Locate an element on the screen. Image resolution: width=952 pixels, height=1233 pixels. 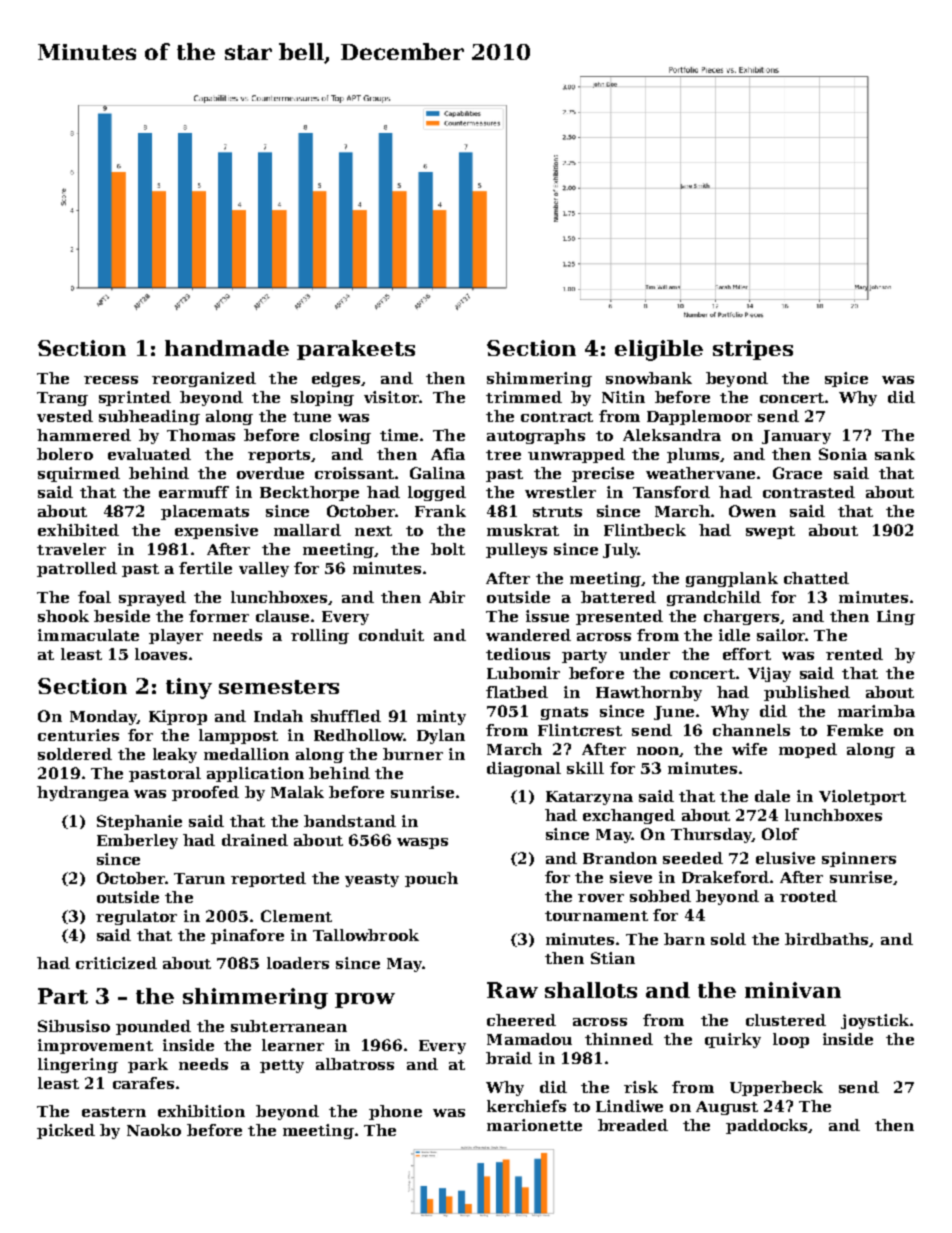
semesters is located at coordinates (279, 687).
